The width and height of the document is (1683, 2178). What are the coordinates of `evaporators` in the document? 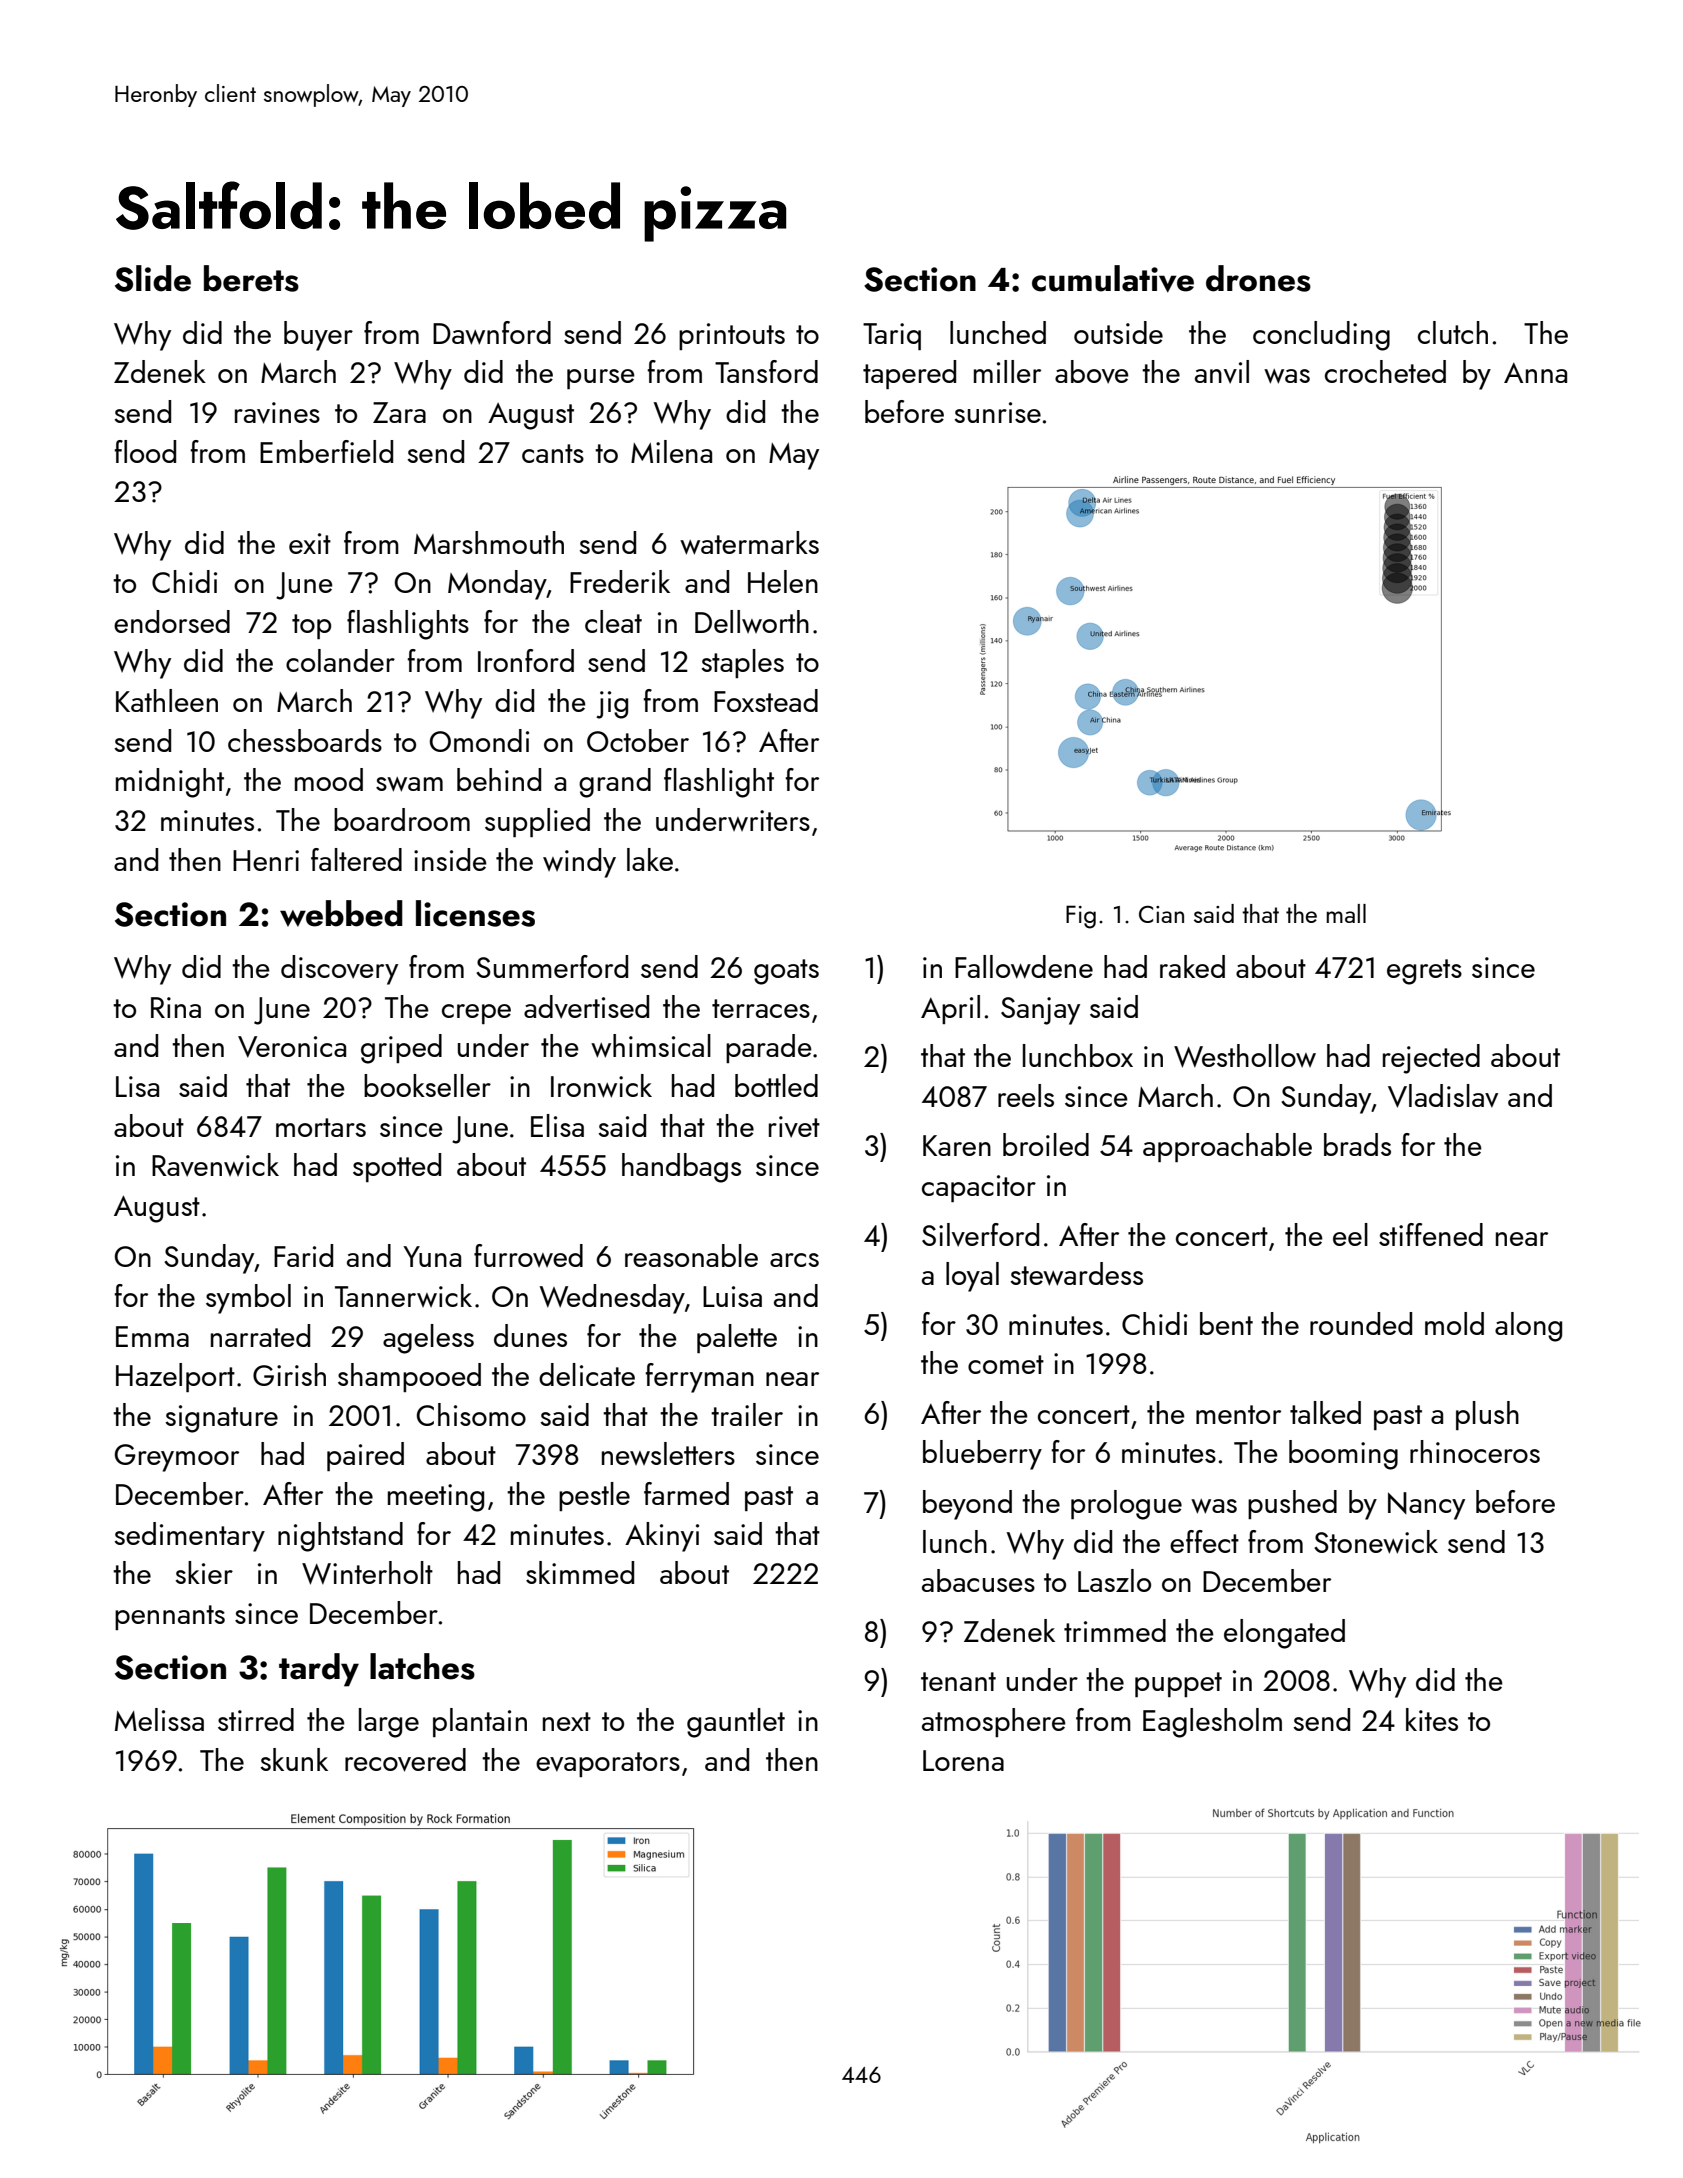 It's located at (608, 1764).
